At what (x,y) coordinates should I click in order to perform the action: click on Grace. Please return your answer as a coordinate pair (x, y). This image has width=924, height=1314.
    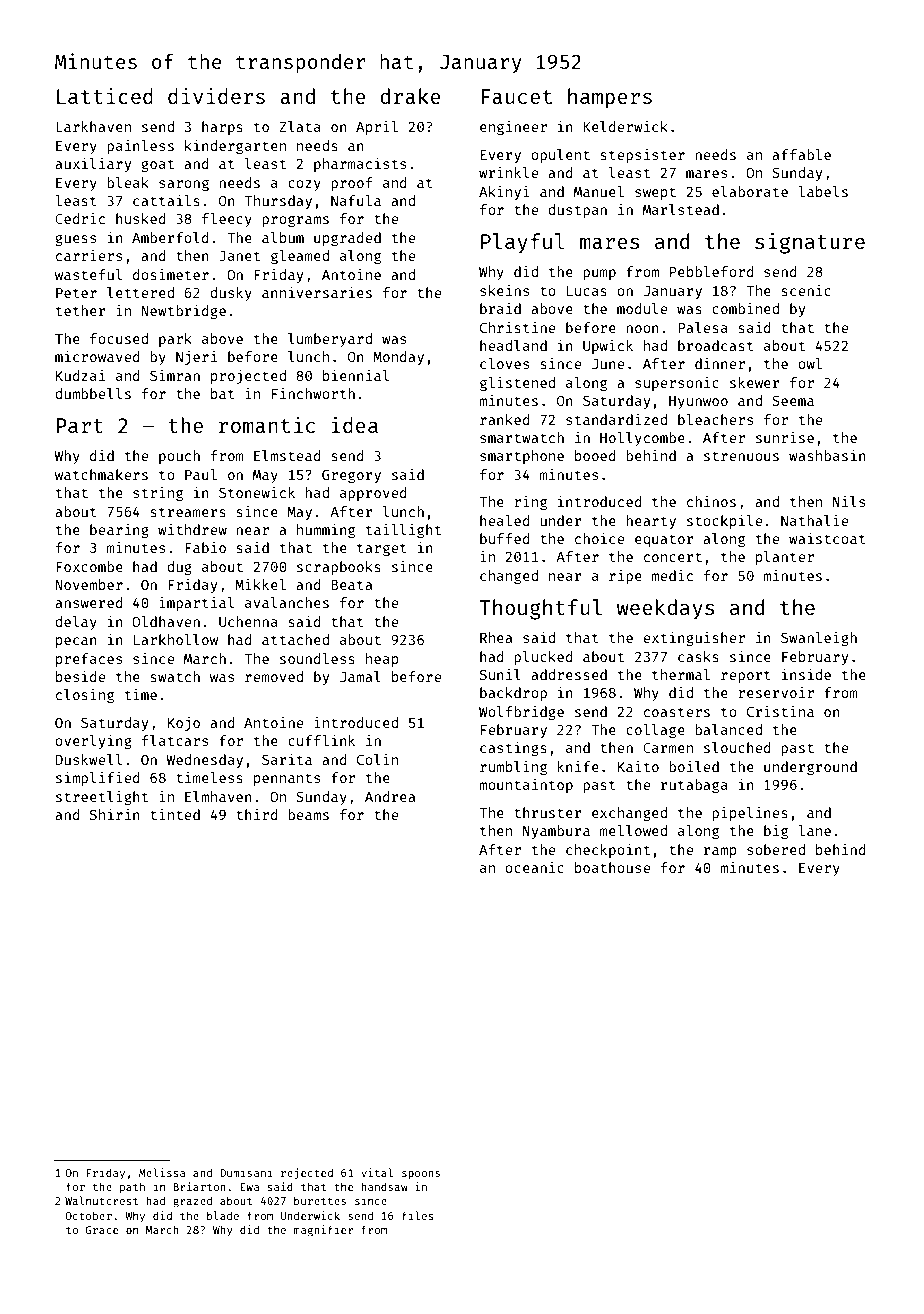
    Looking at the image, I should click on (102, 1230).
